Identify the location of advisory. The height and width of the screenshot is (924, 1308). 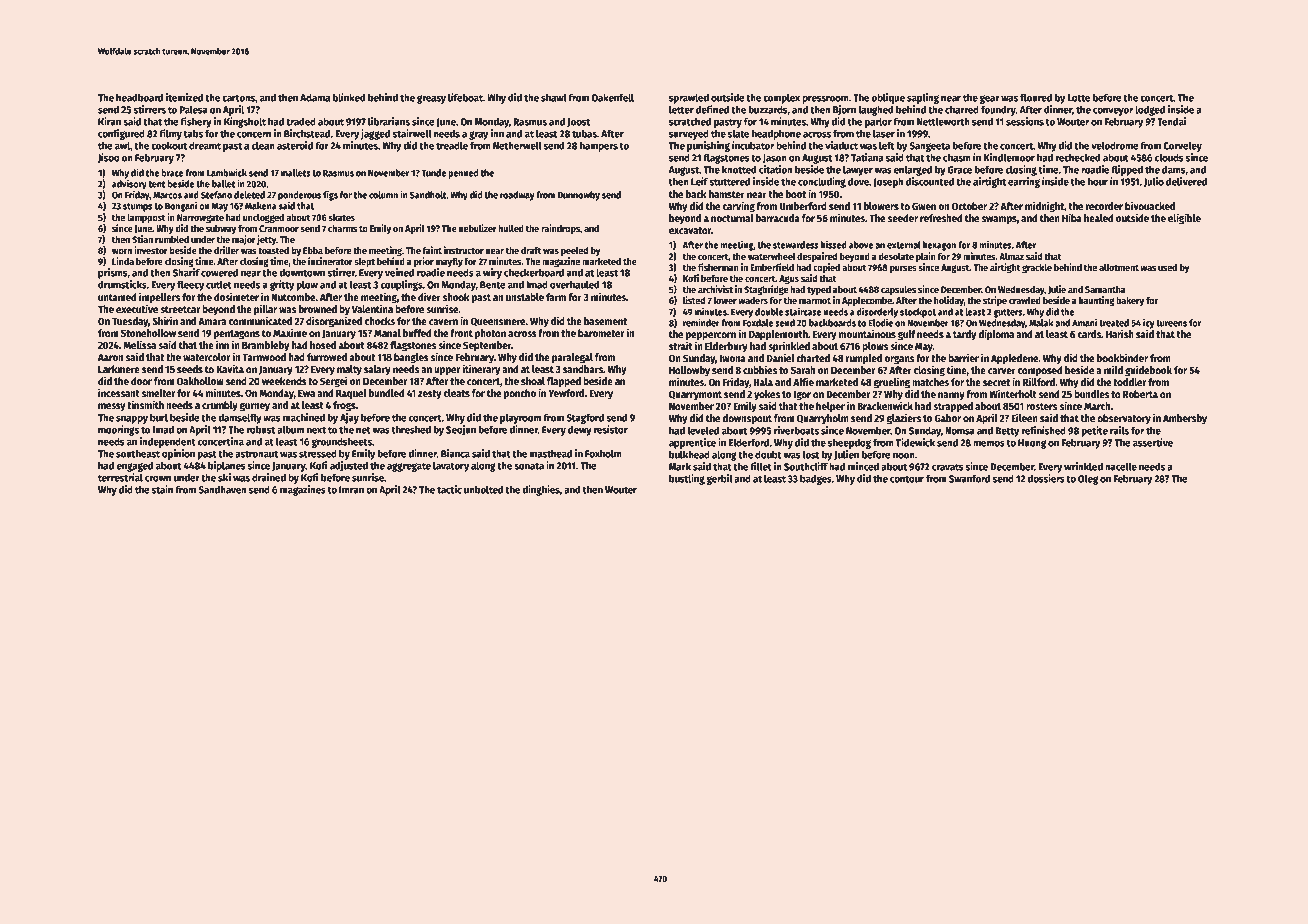
(129, 185).
